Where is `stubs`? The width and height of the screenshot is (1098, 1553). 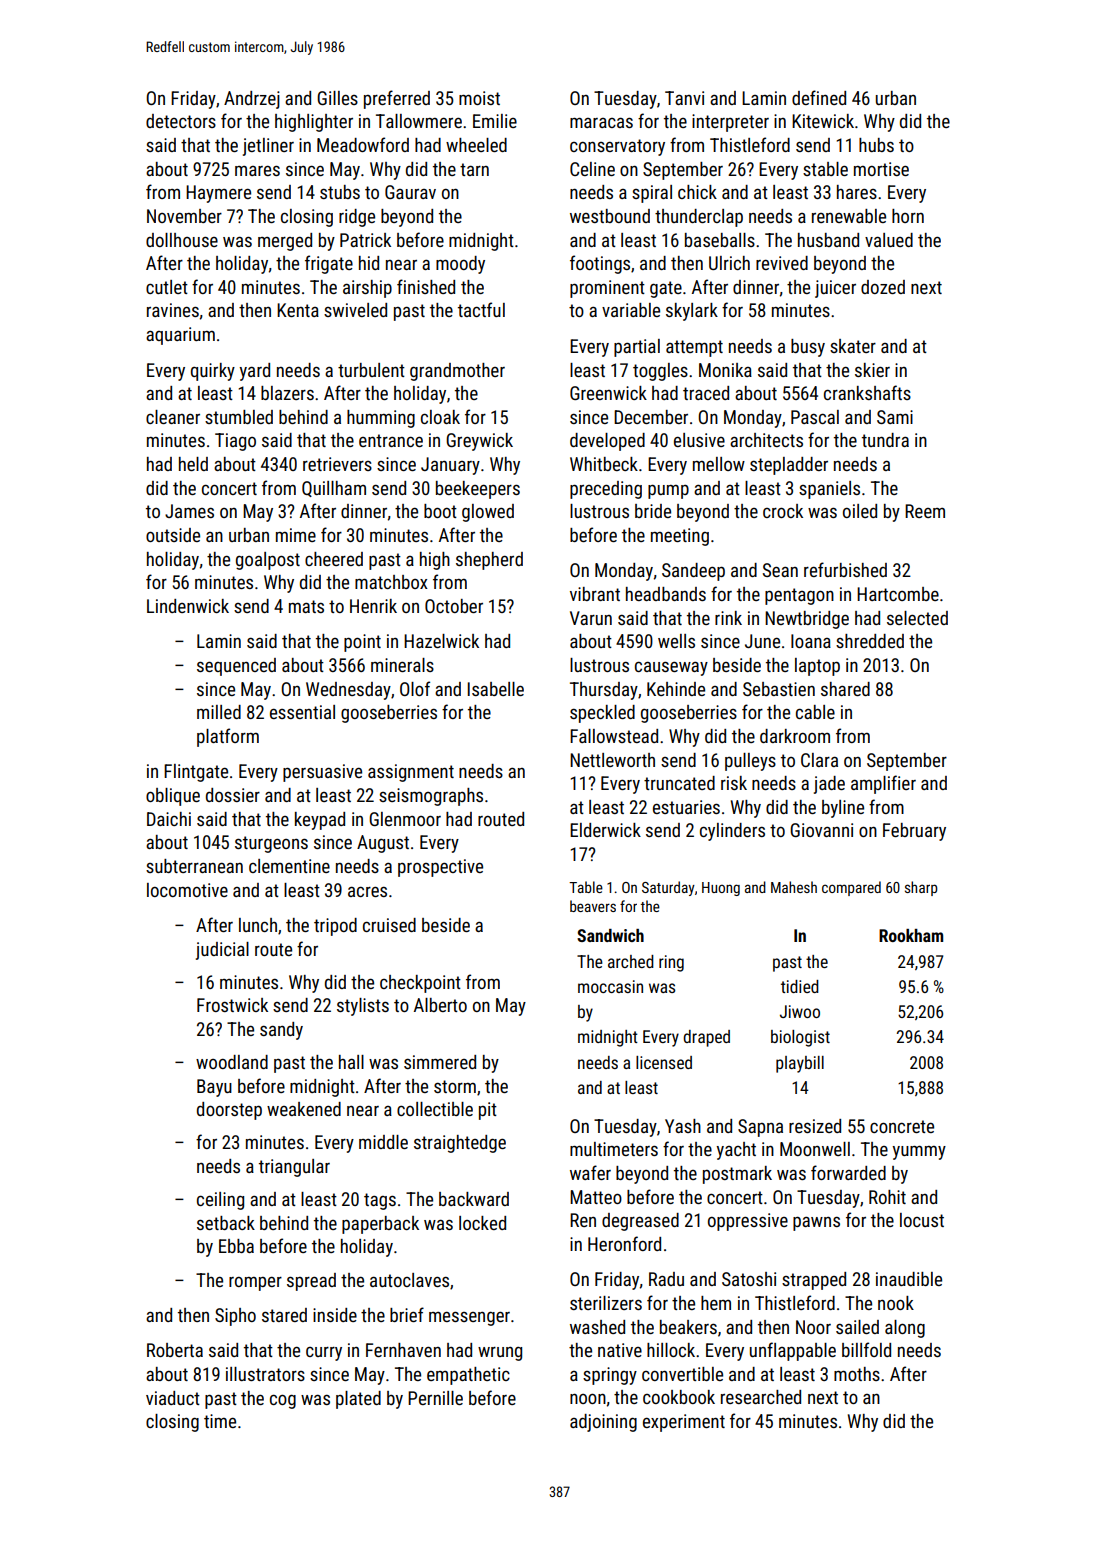 stubs is located at coordinates (340, 192).
